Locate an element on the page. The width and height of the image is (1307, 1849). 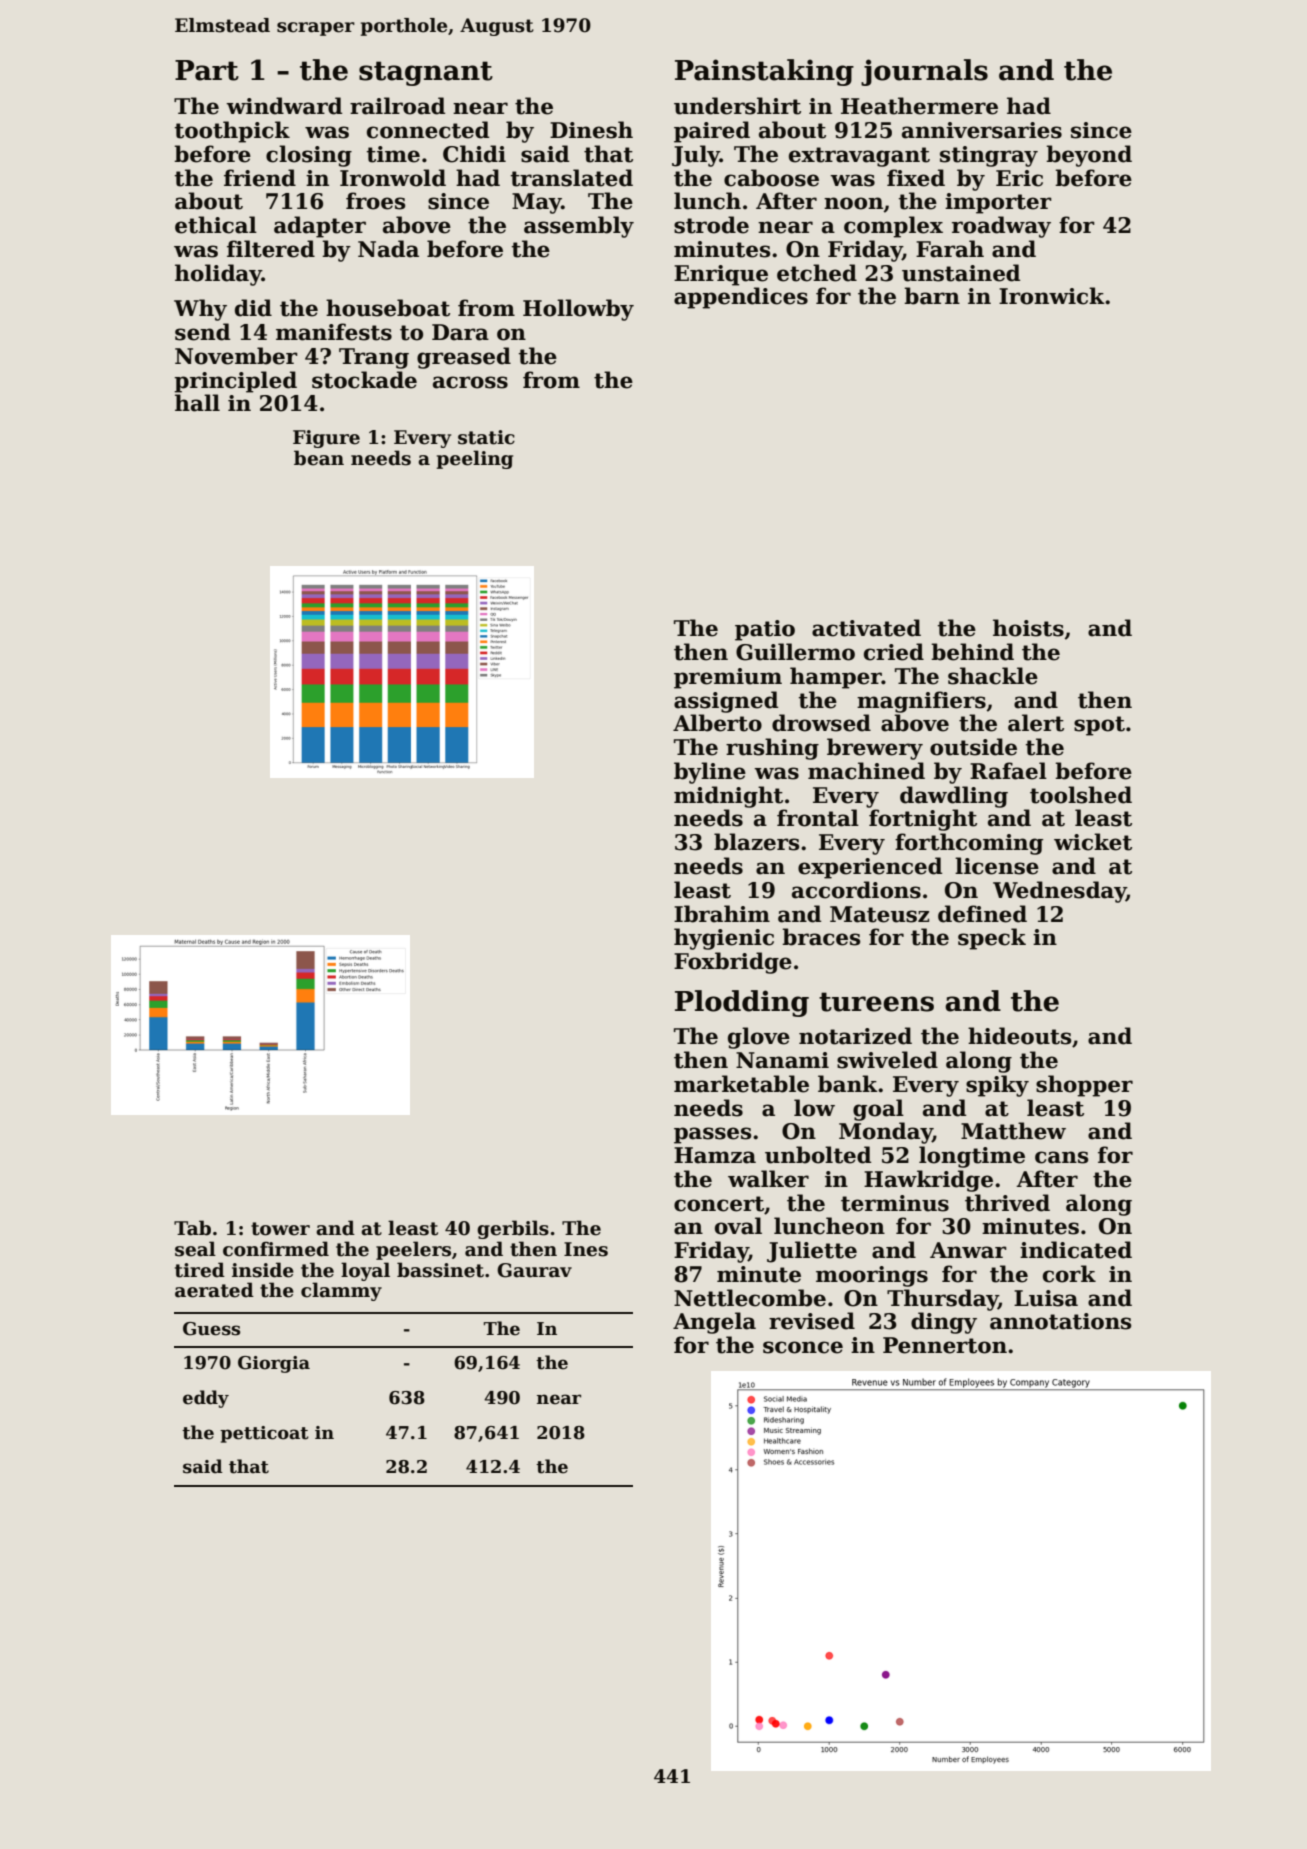
principled is located at coordinates (235, 382).
